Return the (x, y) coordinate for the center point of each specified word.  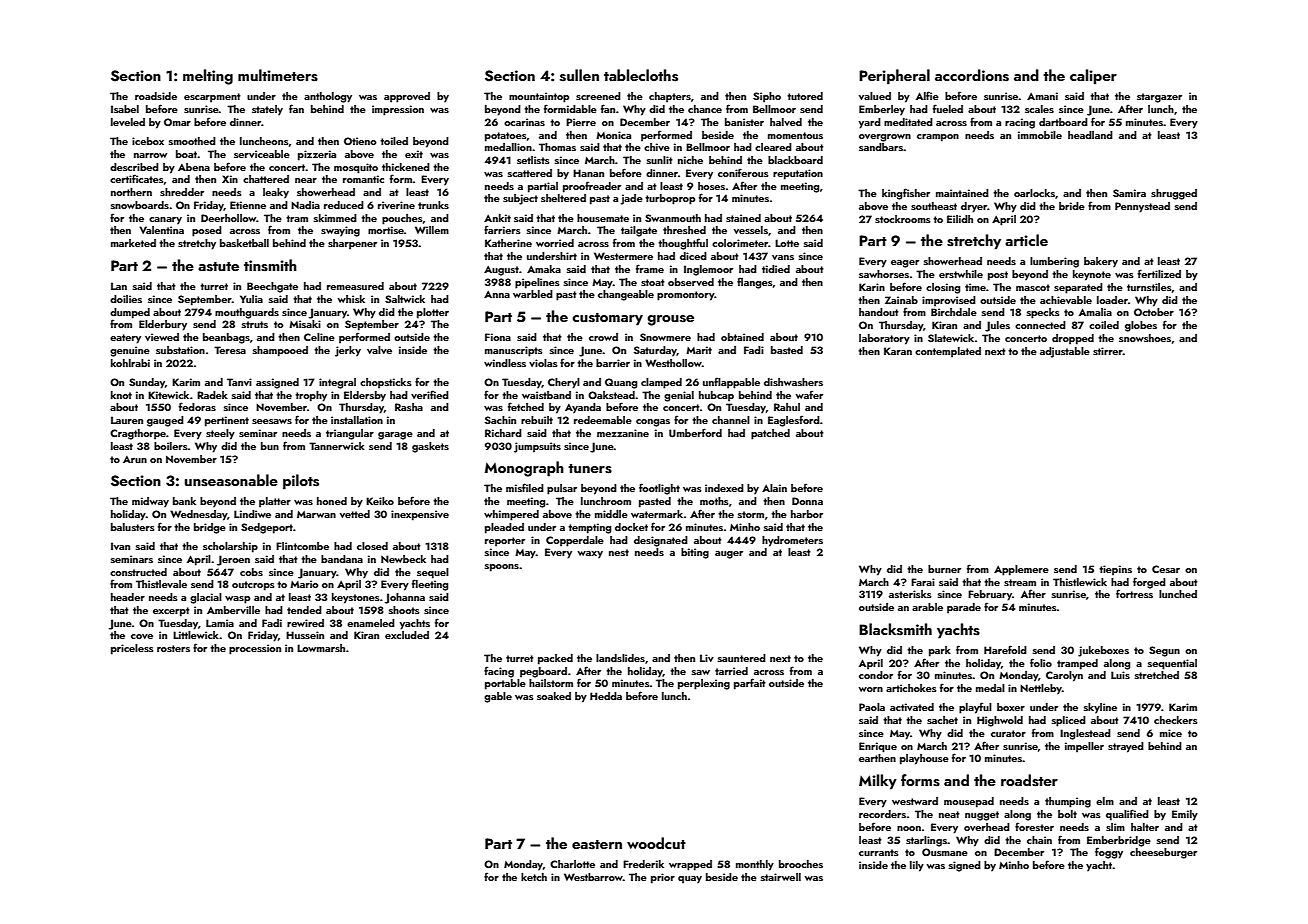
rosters (173, 648)
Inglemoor (708, 270)
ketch (534, 877)
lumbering (1054, 262)
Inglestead (1085, 734)
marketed (133, 243)
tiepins (1115, 570)
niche (690, 160)
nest (619, 552)
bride (1072, 206)
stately (267, 110)
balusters (132, 527)
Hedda (606, 696)
